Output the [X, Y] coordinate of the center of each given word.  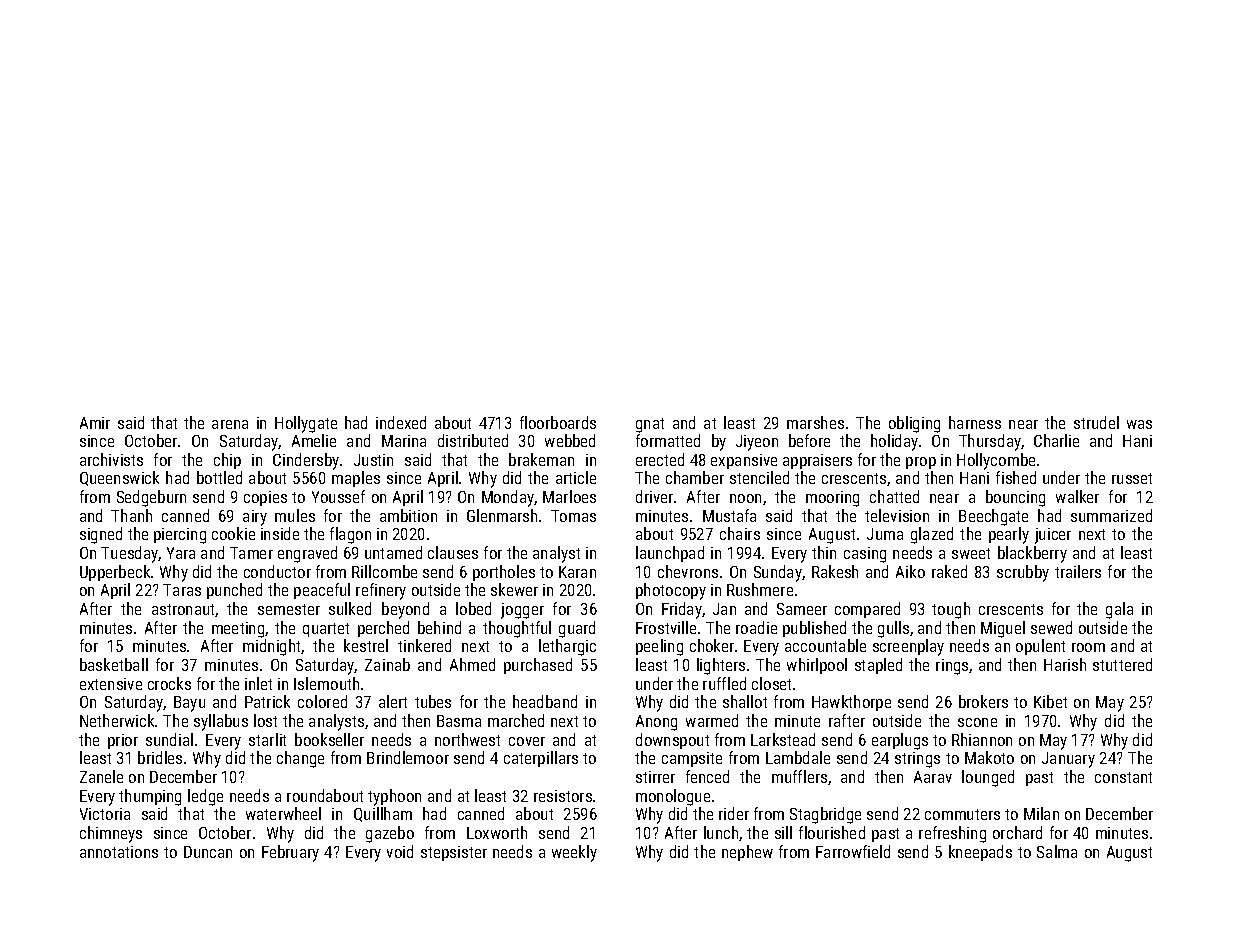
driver [654, 496]
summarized [1111, 515]
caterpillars [541, 759]
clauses [453, 552]
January [1068, 760]
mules [295, 515]
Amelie [314, 440]
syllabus [221, 722]
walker [1077, 496]
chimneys [111, 834]
